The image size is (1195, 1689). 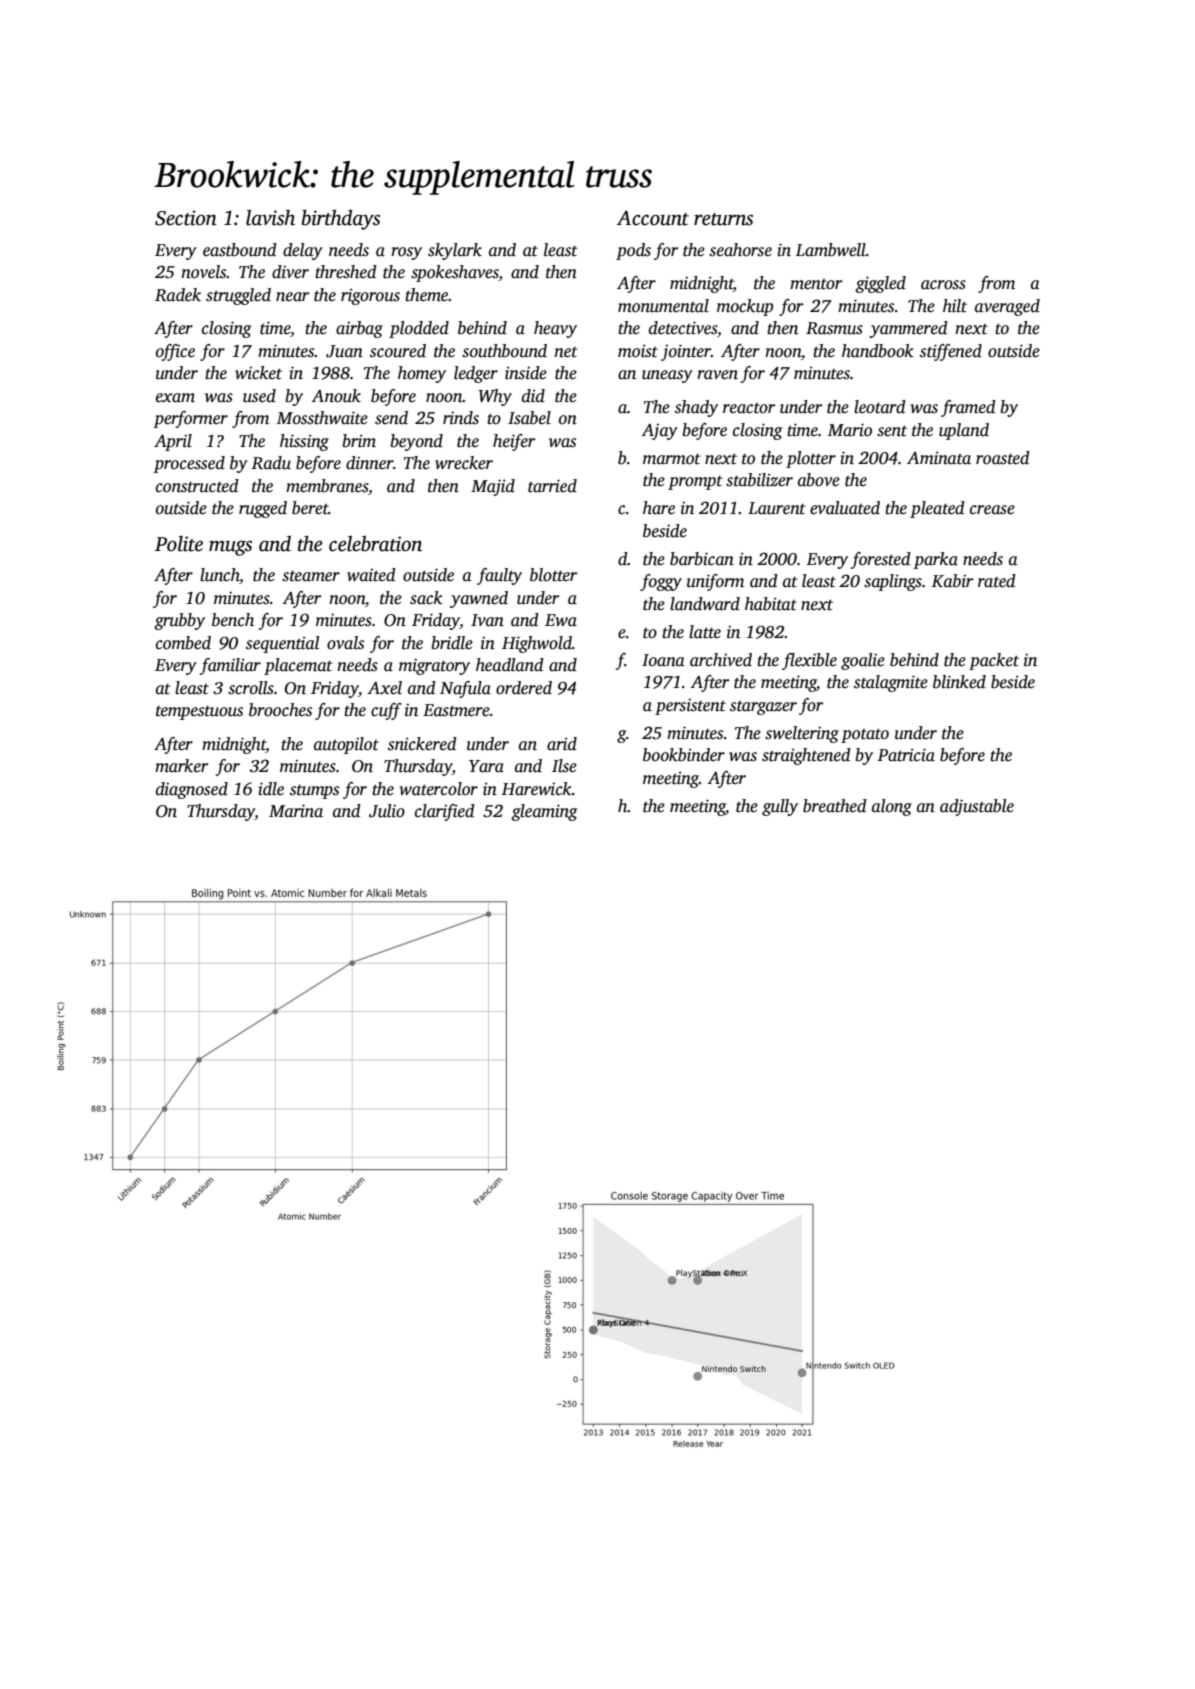 What do you see at coordinates (686, 352) in the page?
I see `jointer` at bounding box center [686, 352].
